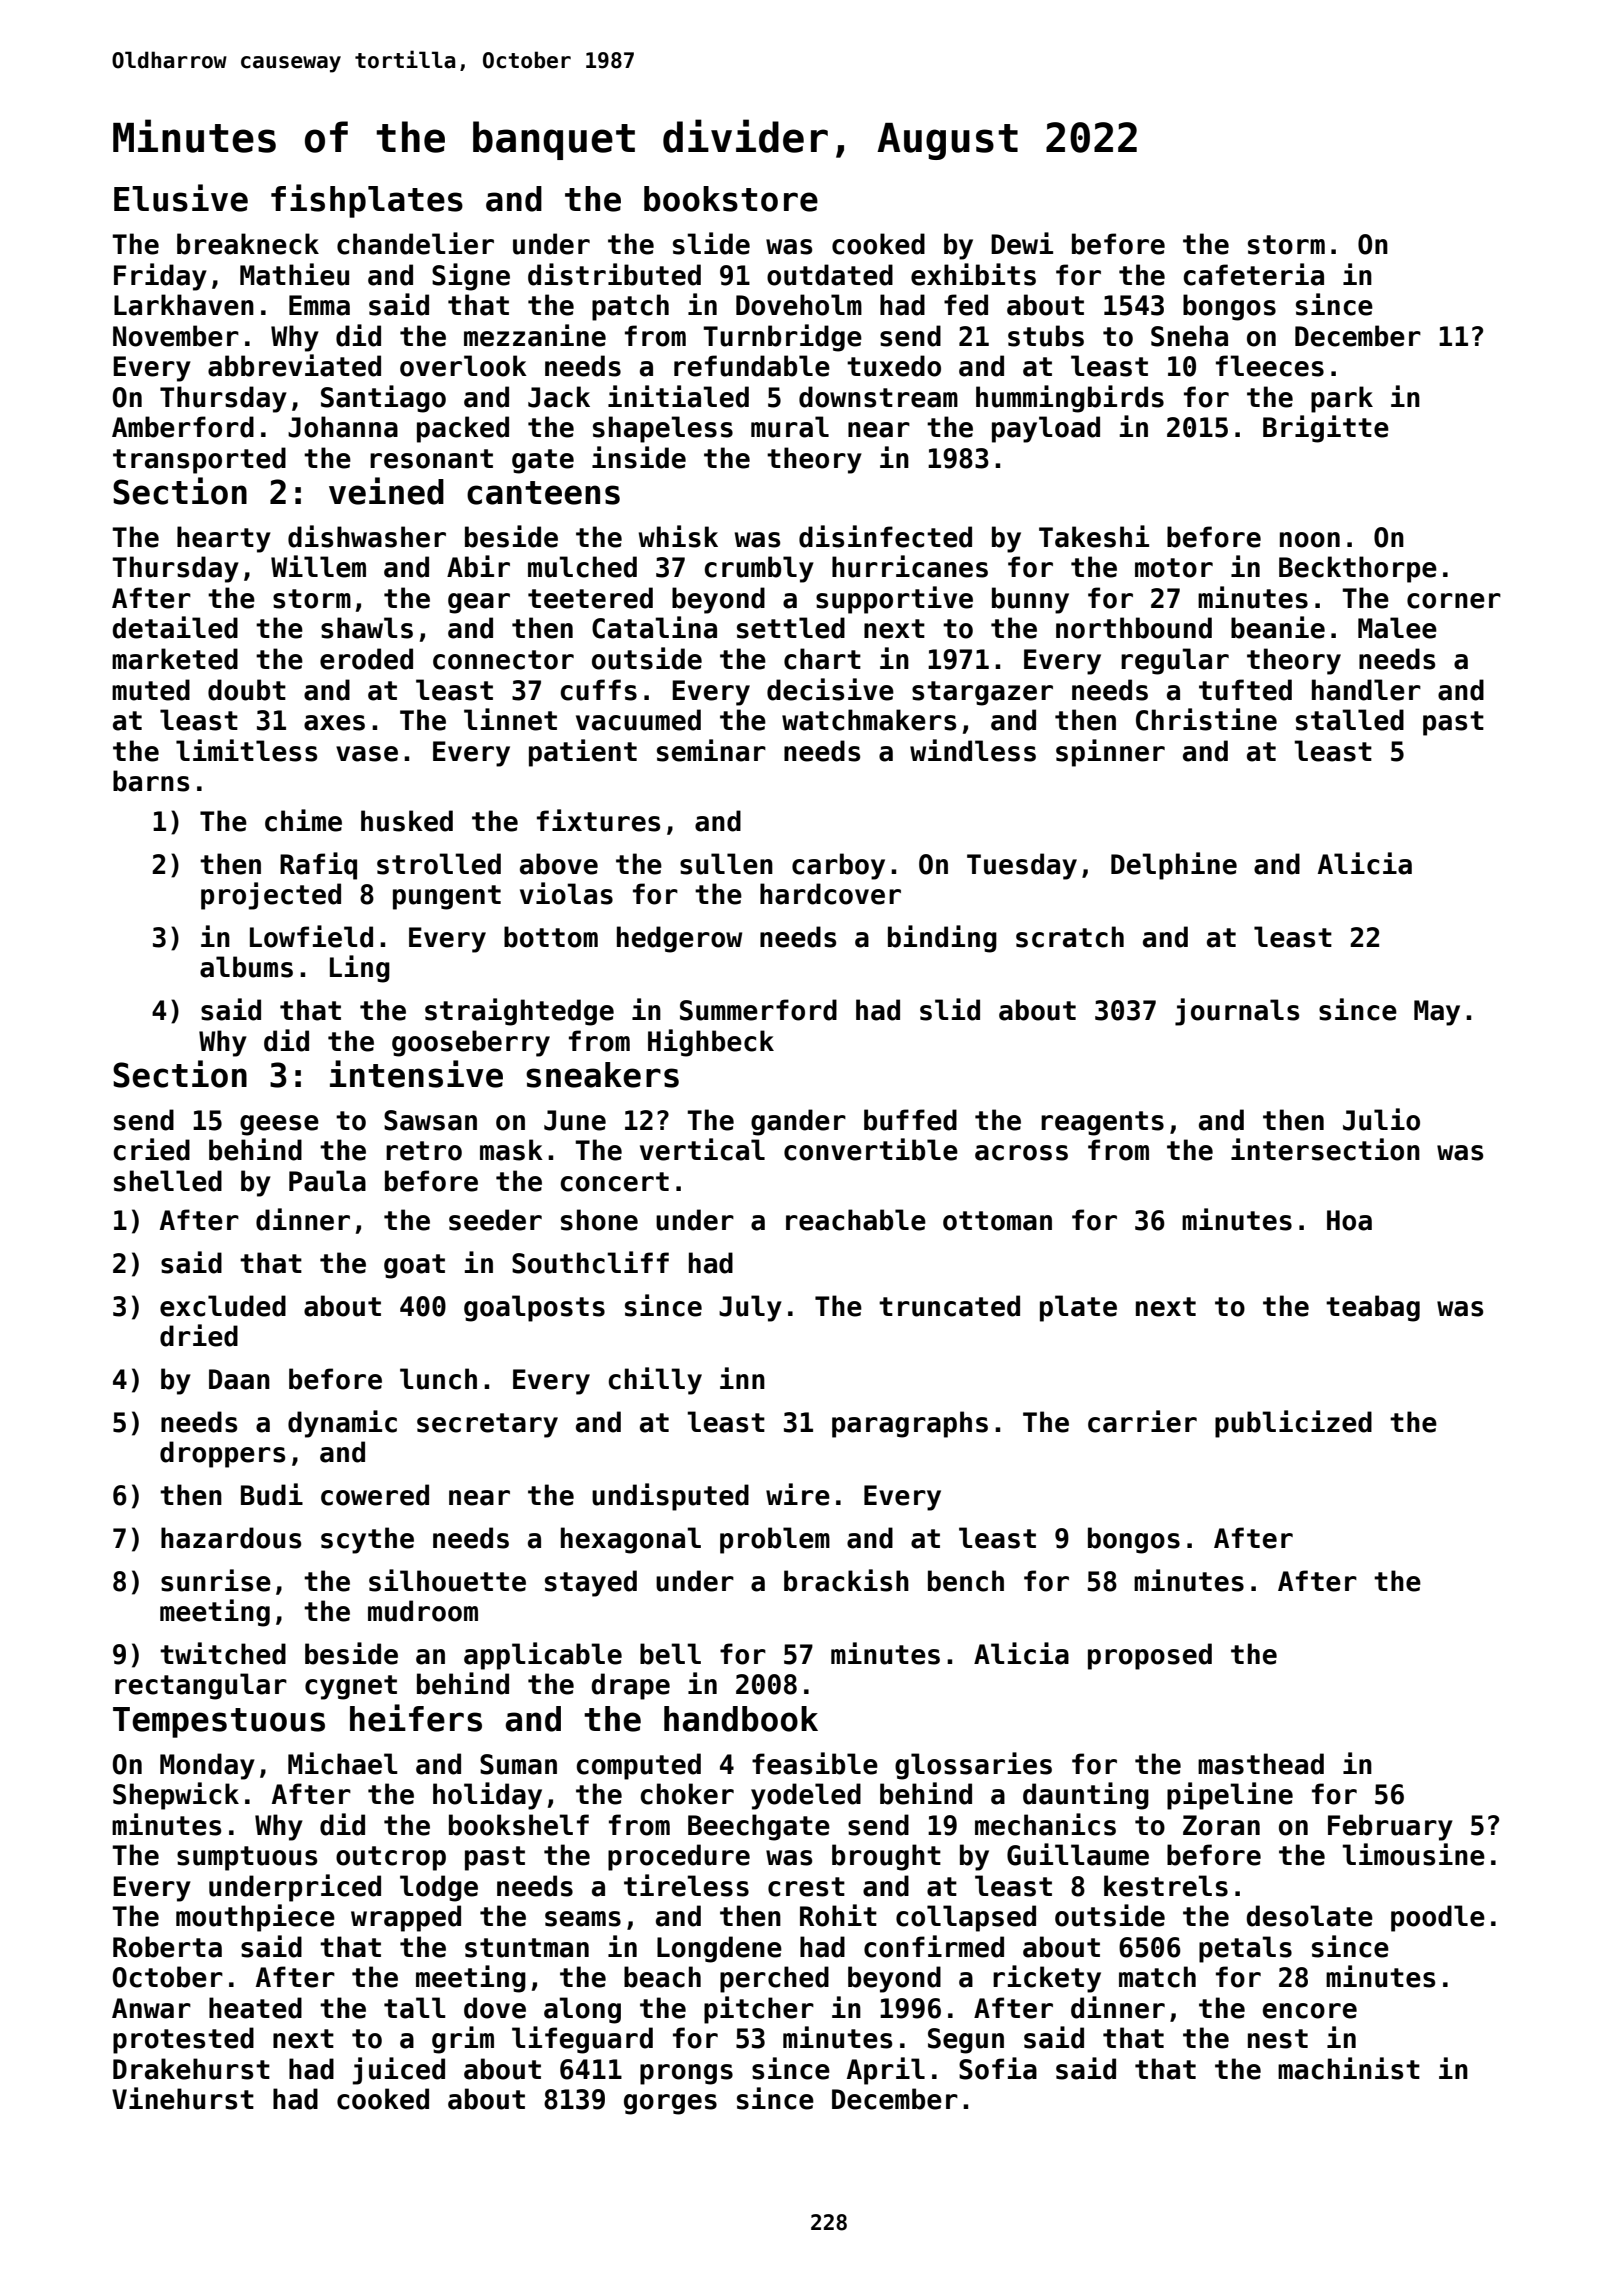 This image has height=2292, width=1620. What do you see at coordinates (731, 199) in the image?
I see `bookstore` at bounding box center [731, 199].
